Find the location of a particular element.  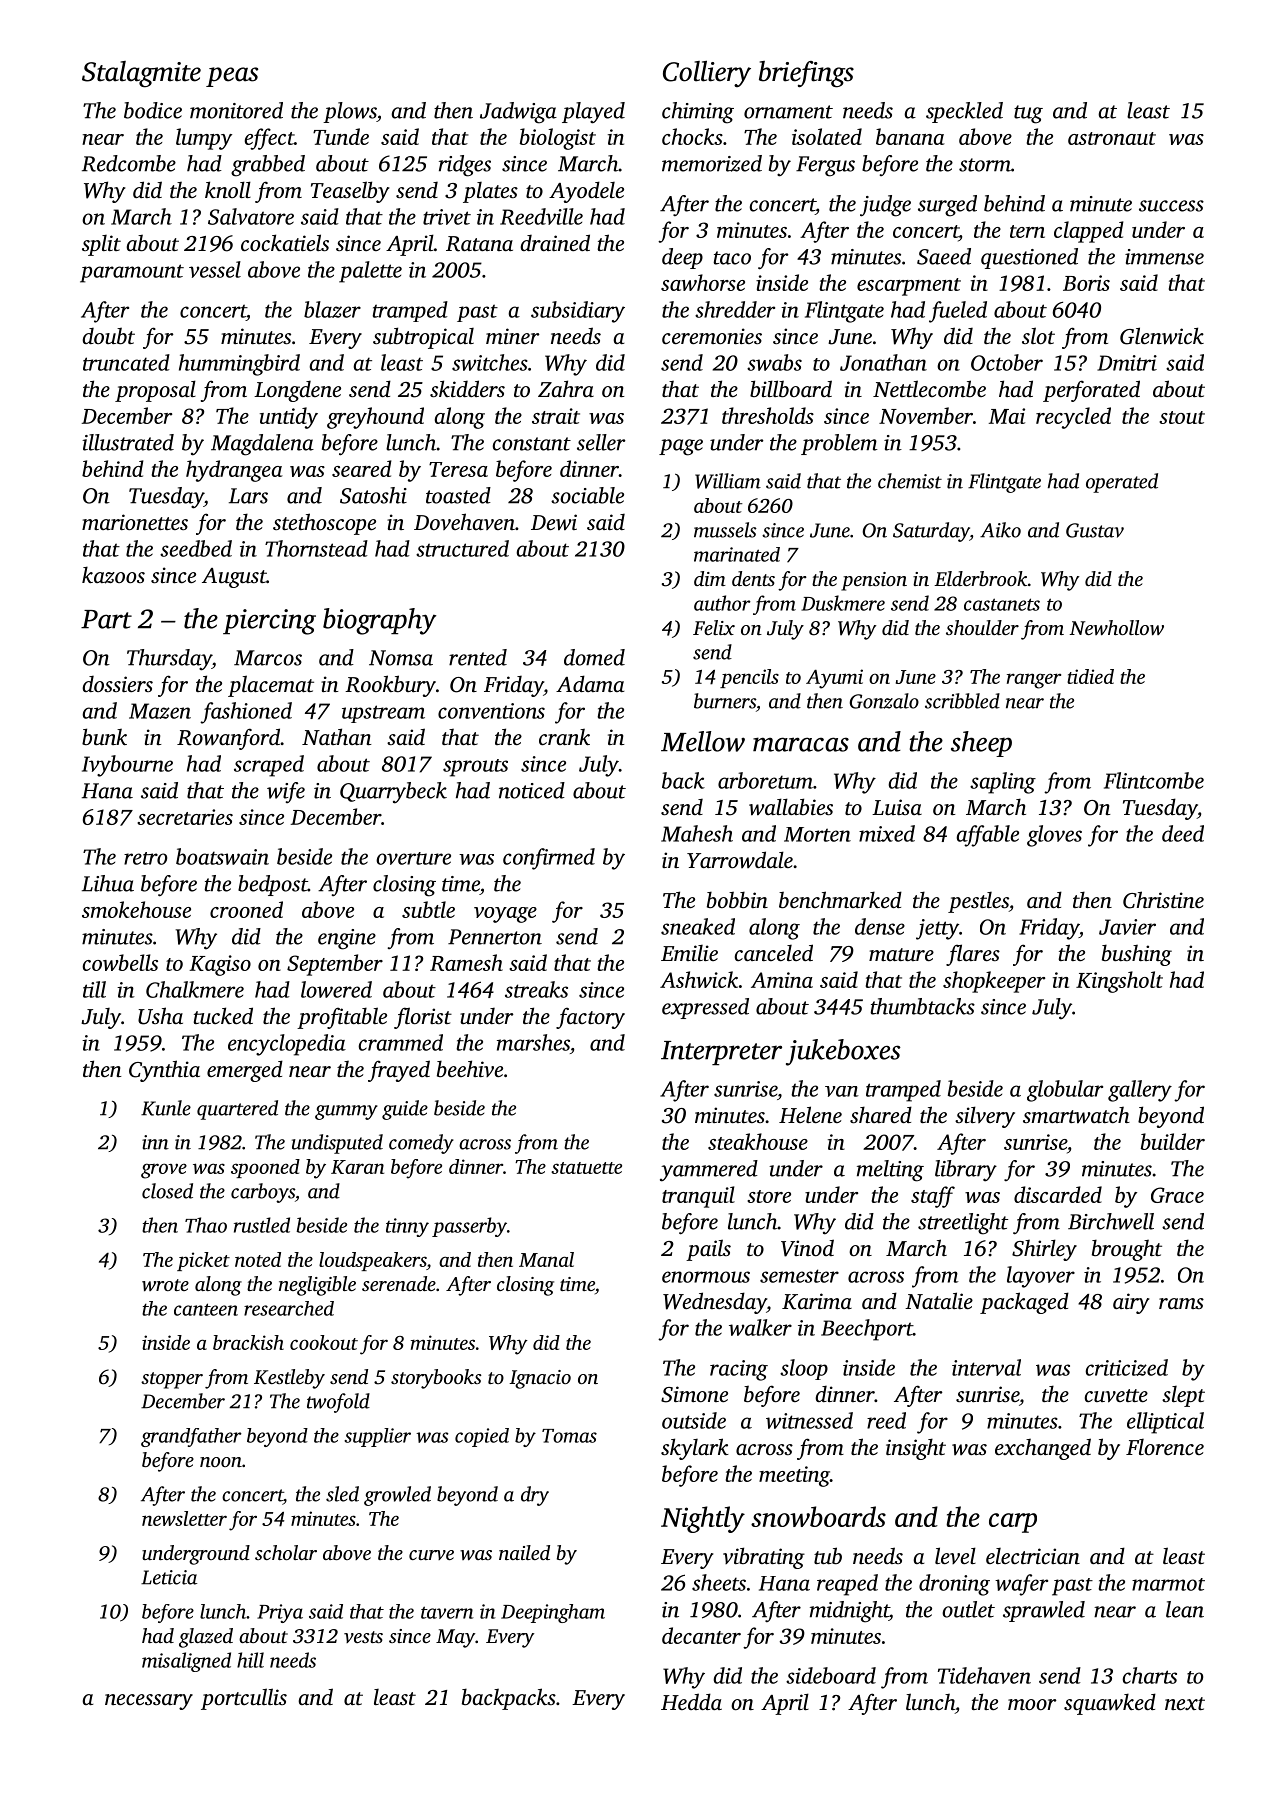

tug is located at coordinates (1028, 114).
